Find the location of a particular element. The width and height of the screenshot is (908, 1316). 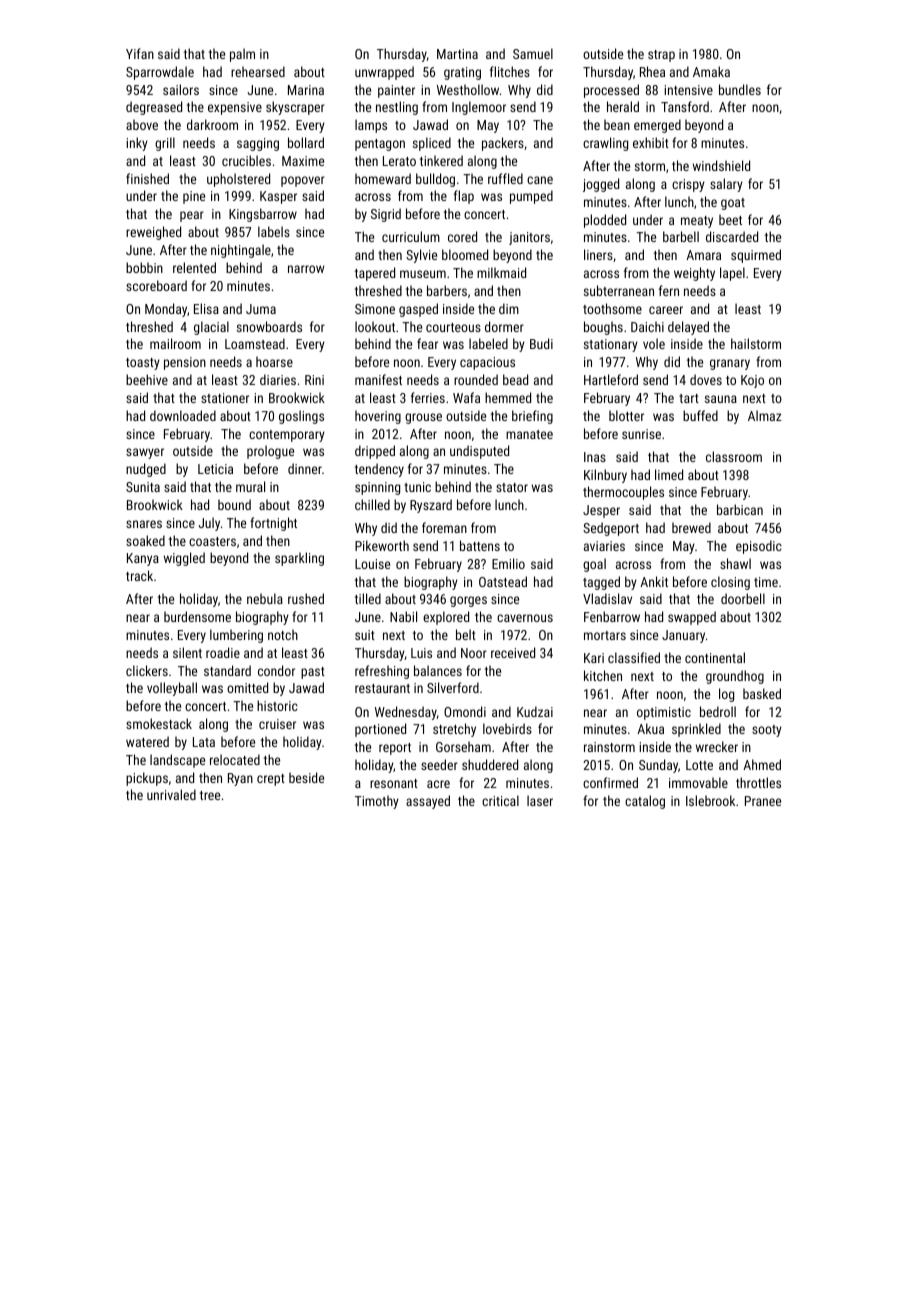

battens is located at coordinates (480, 545).
